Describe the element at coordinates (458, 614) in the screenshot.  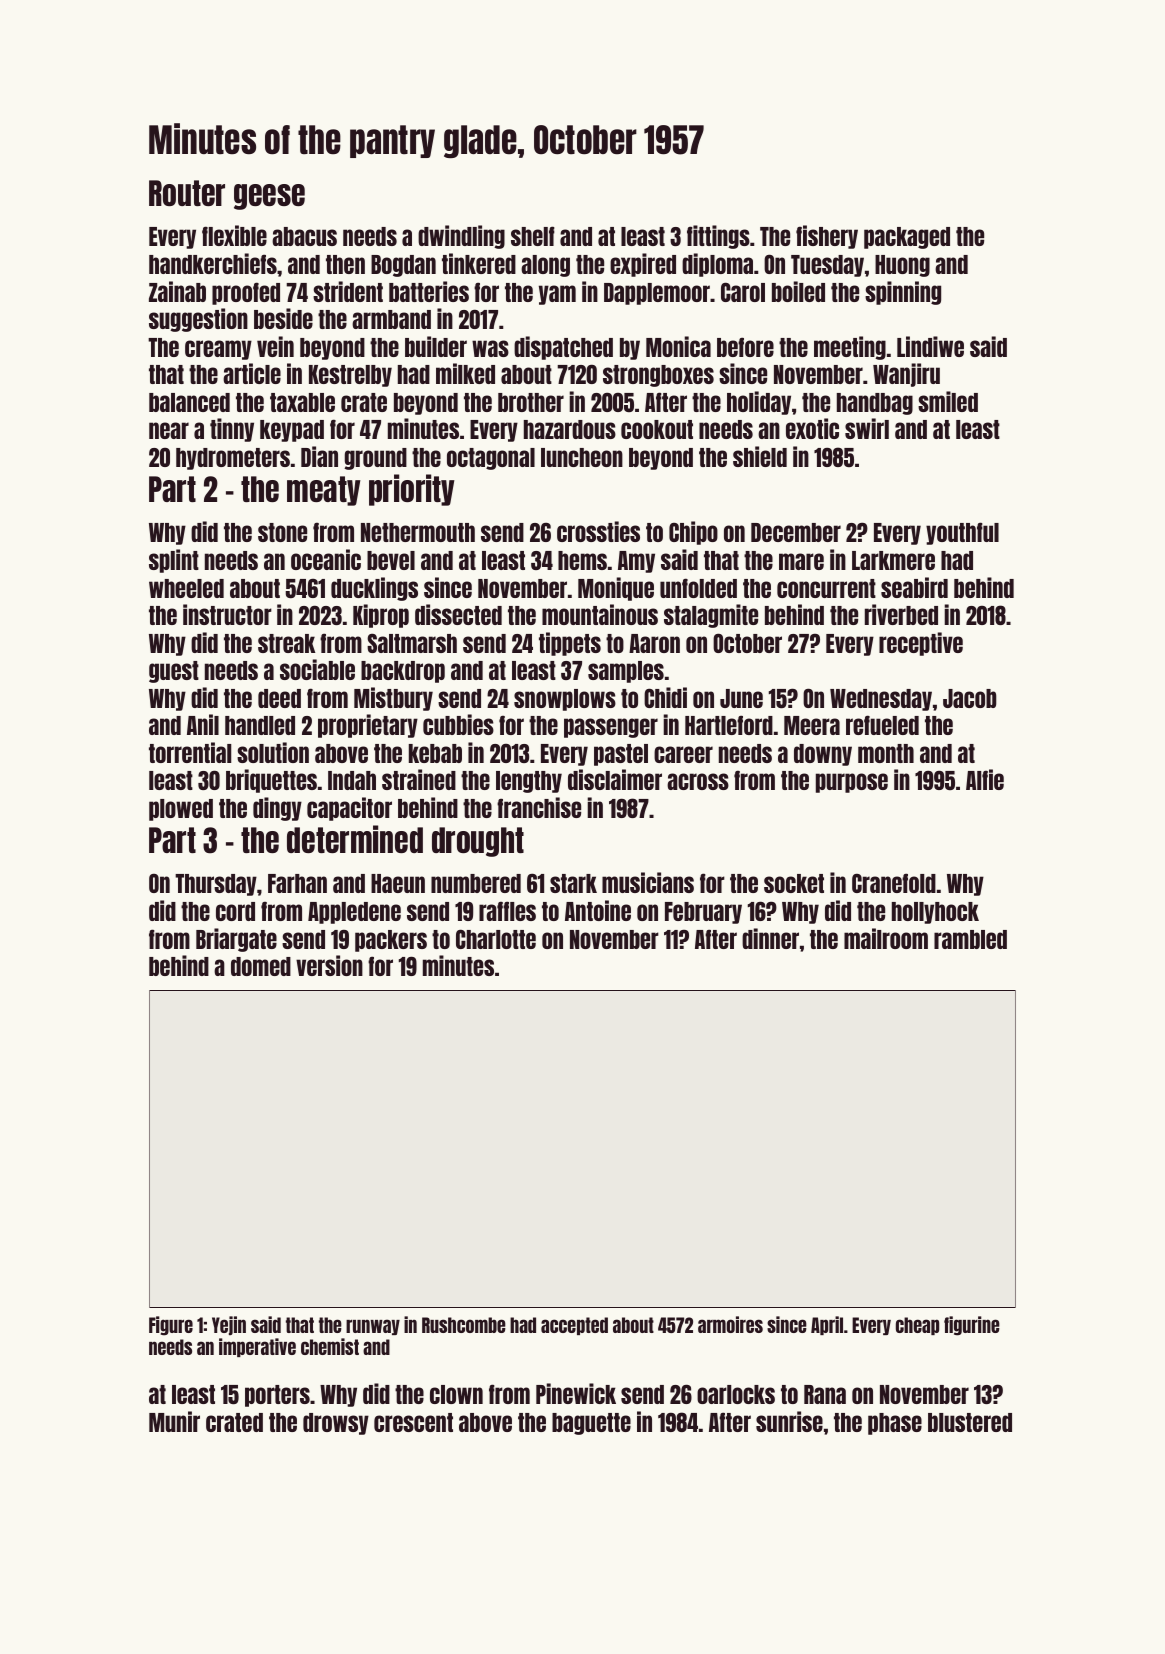
I see `dissected` at that location.
